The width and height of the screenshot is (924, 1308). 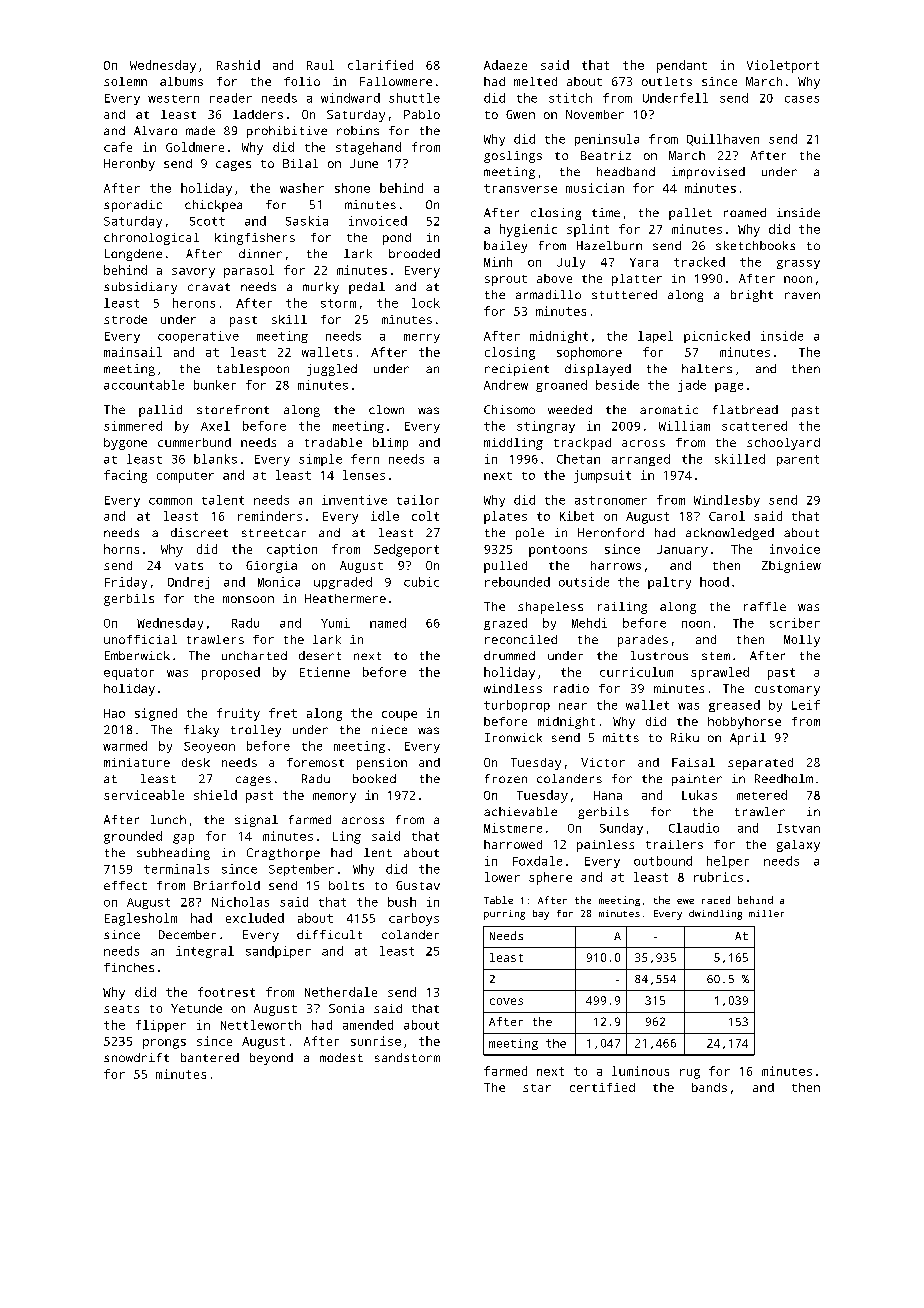 What do you see at coordinates (329, 934) in the screenshot?
I see `difficult` at bounding box center [329, 934].
